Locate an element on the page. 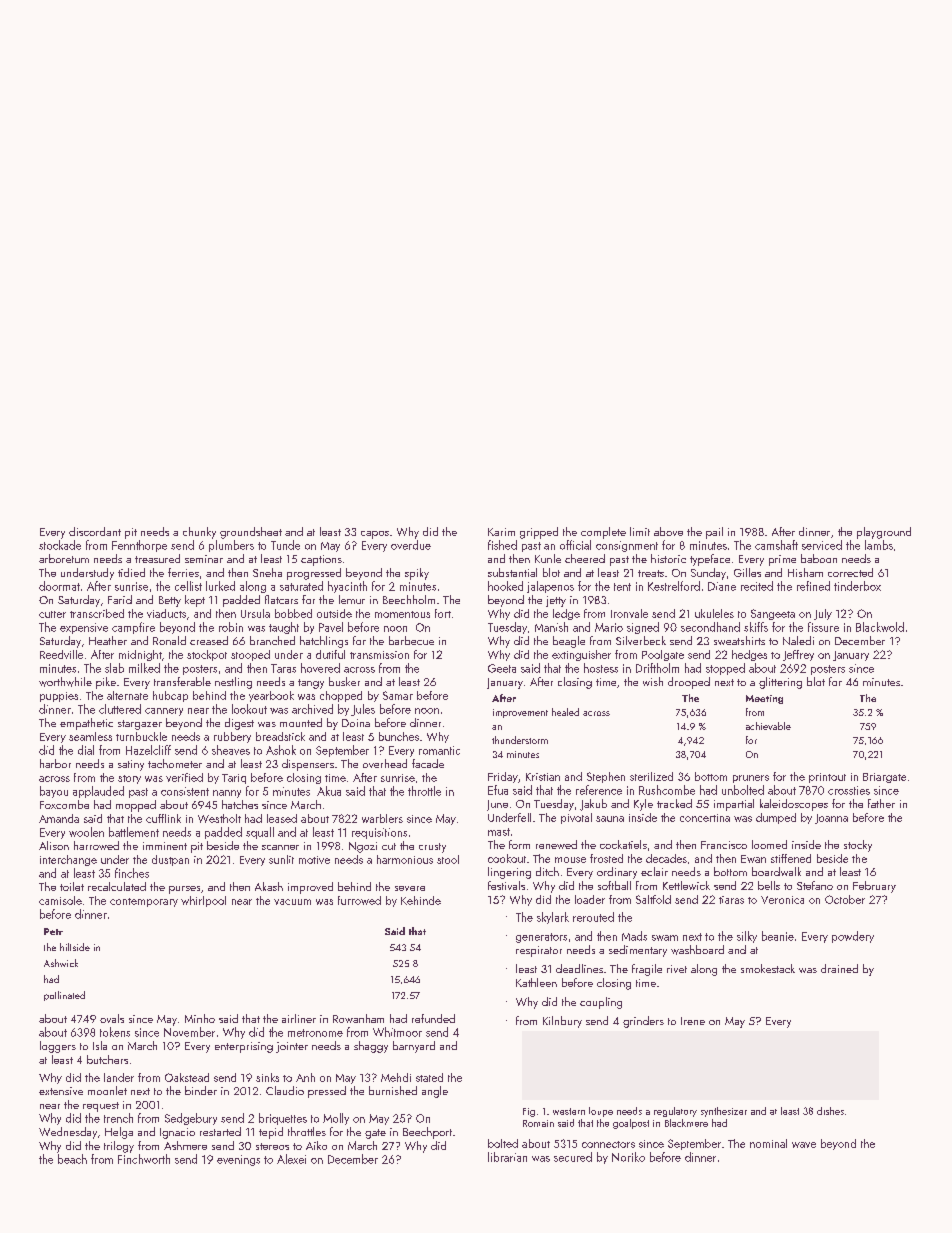 The height and width of the page is (1233, 952). Akua is located at coordinates (329, 791).
